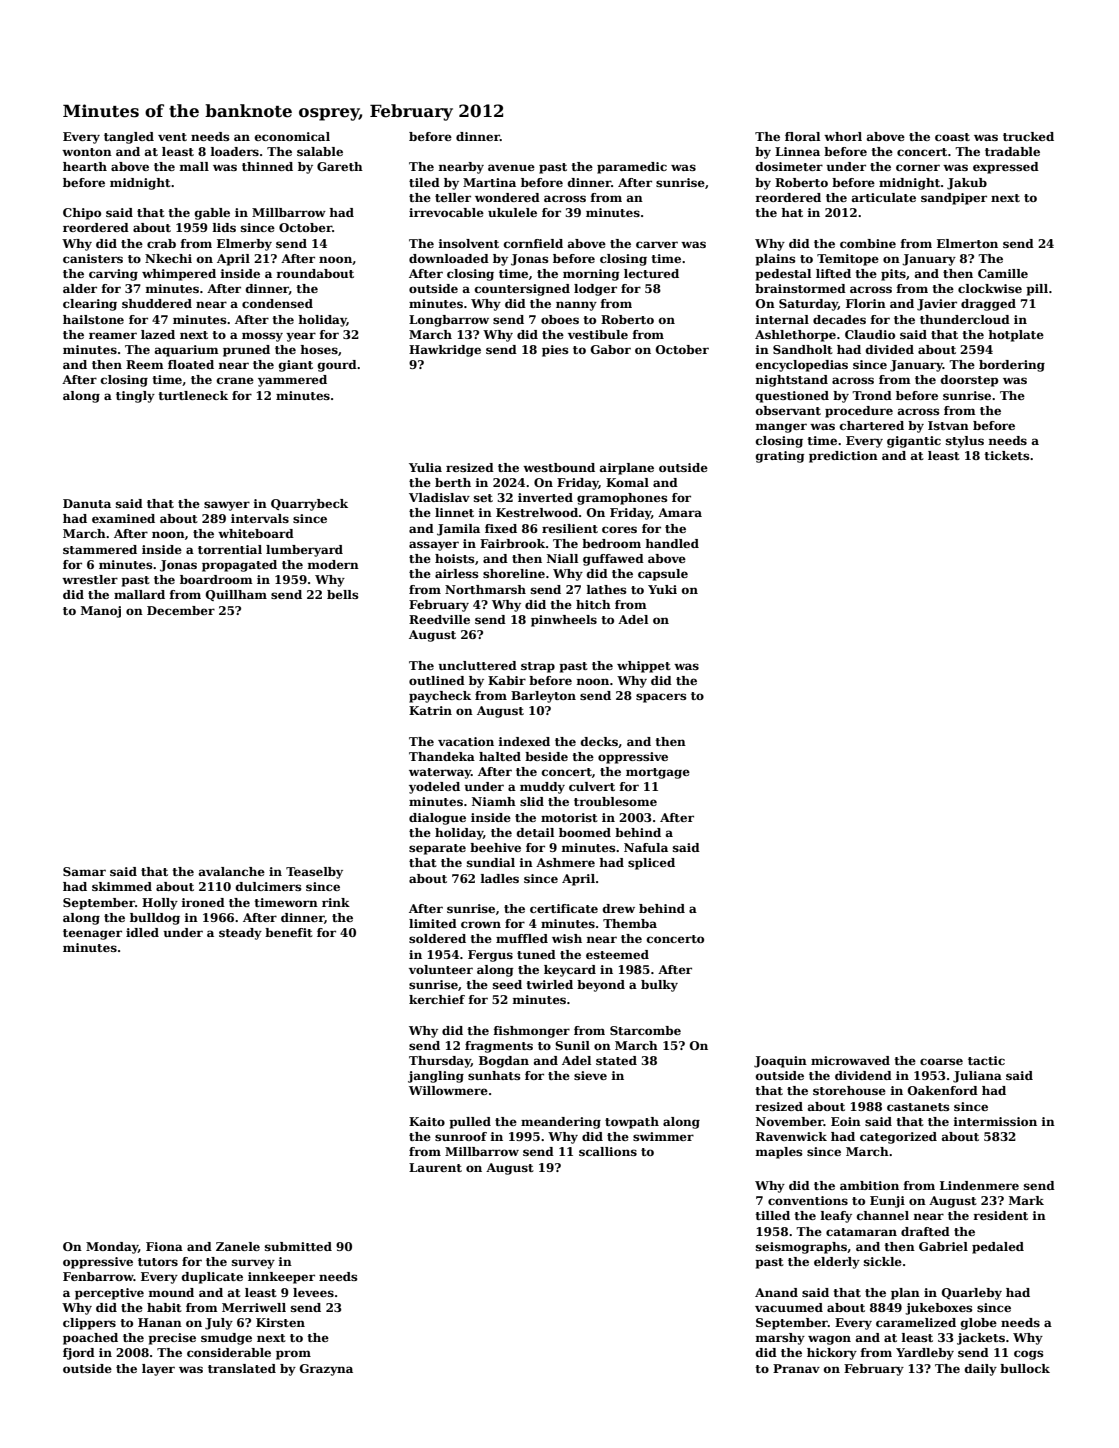 This screenshot has height=1448, width=1119. Describe the element at coordinates (494, 1075) in the screenshot. I see `sunhats` at that location.
